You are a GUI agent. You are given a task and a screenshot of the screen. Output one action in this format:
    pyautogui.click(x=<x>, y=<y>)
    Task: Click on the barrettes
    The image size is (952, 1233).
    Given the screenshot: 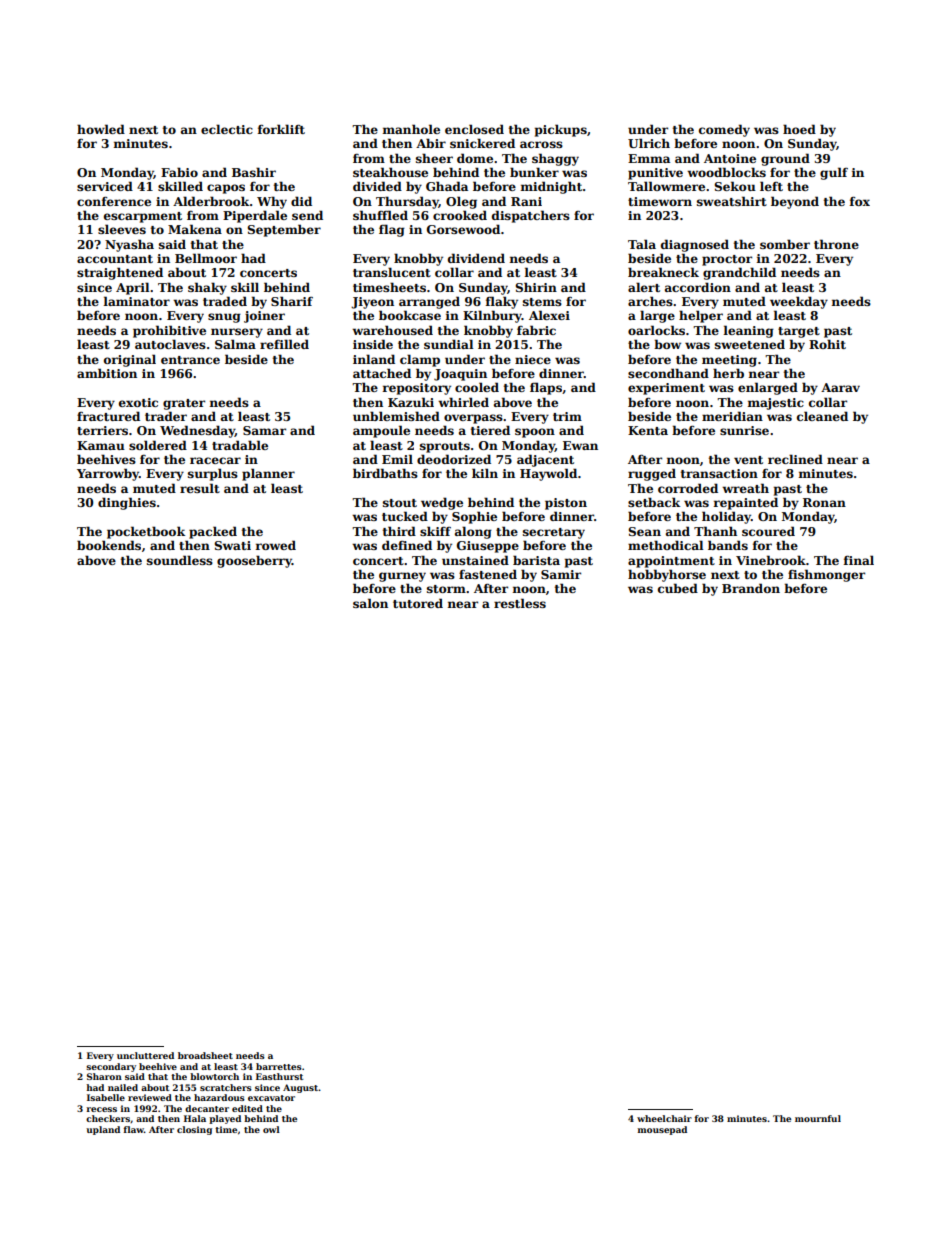 What is the action you would take?
    pyautogui.click(x=279, y=1066)
